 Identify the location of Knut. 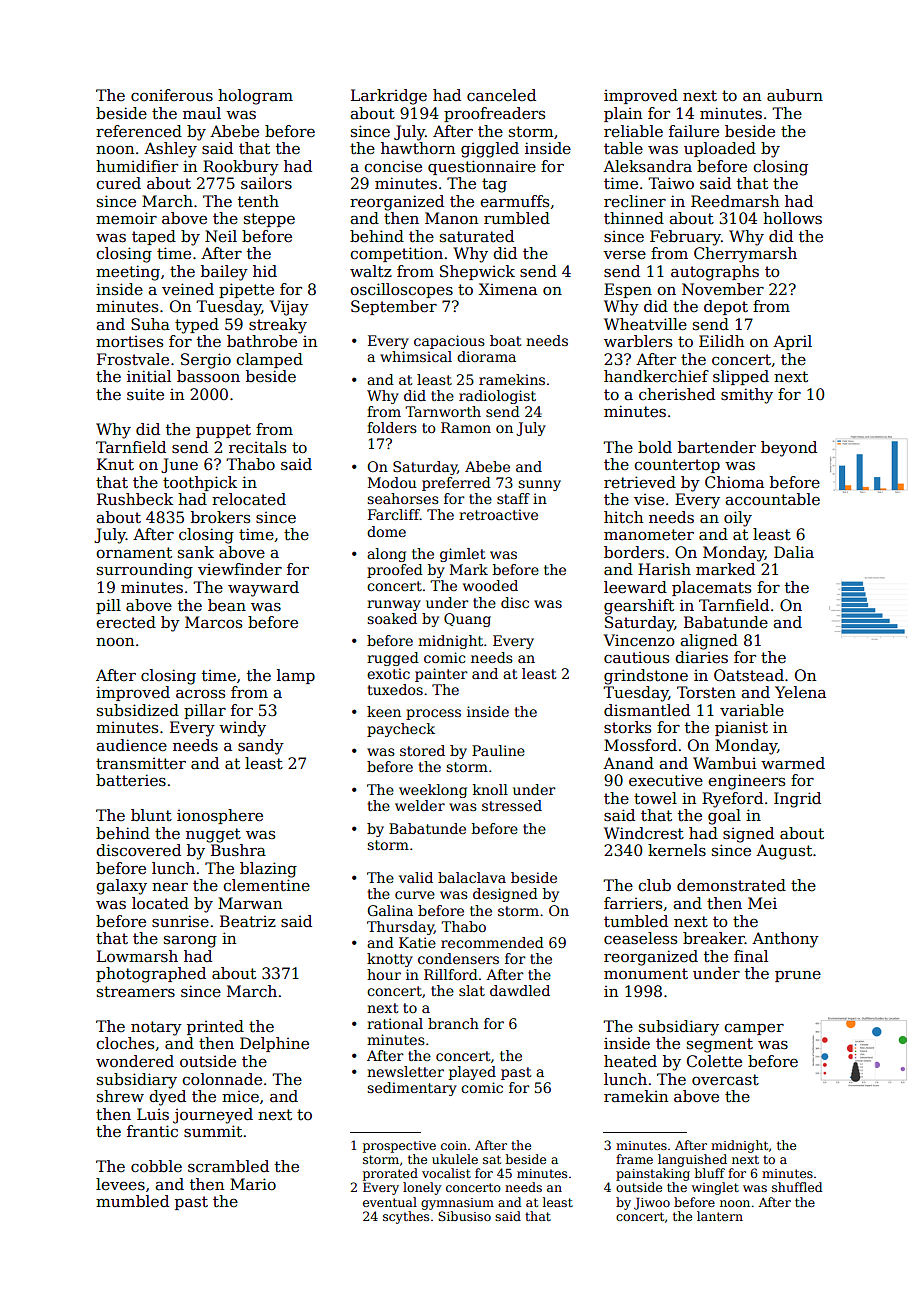
(115, 464).
